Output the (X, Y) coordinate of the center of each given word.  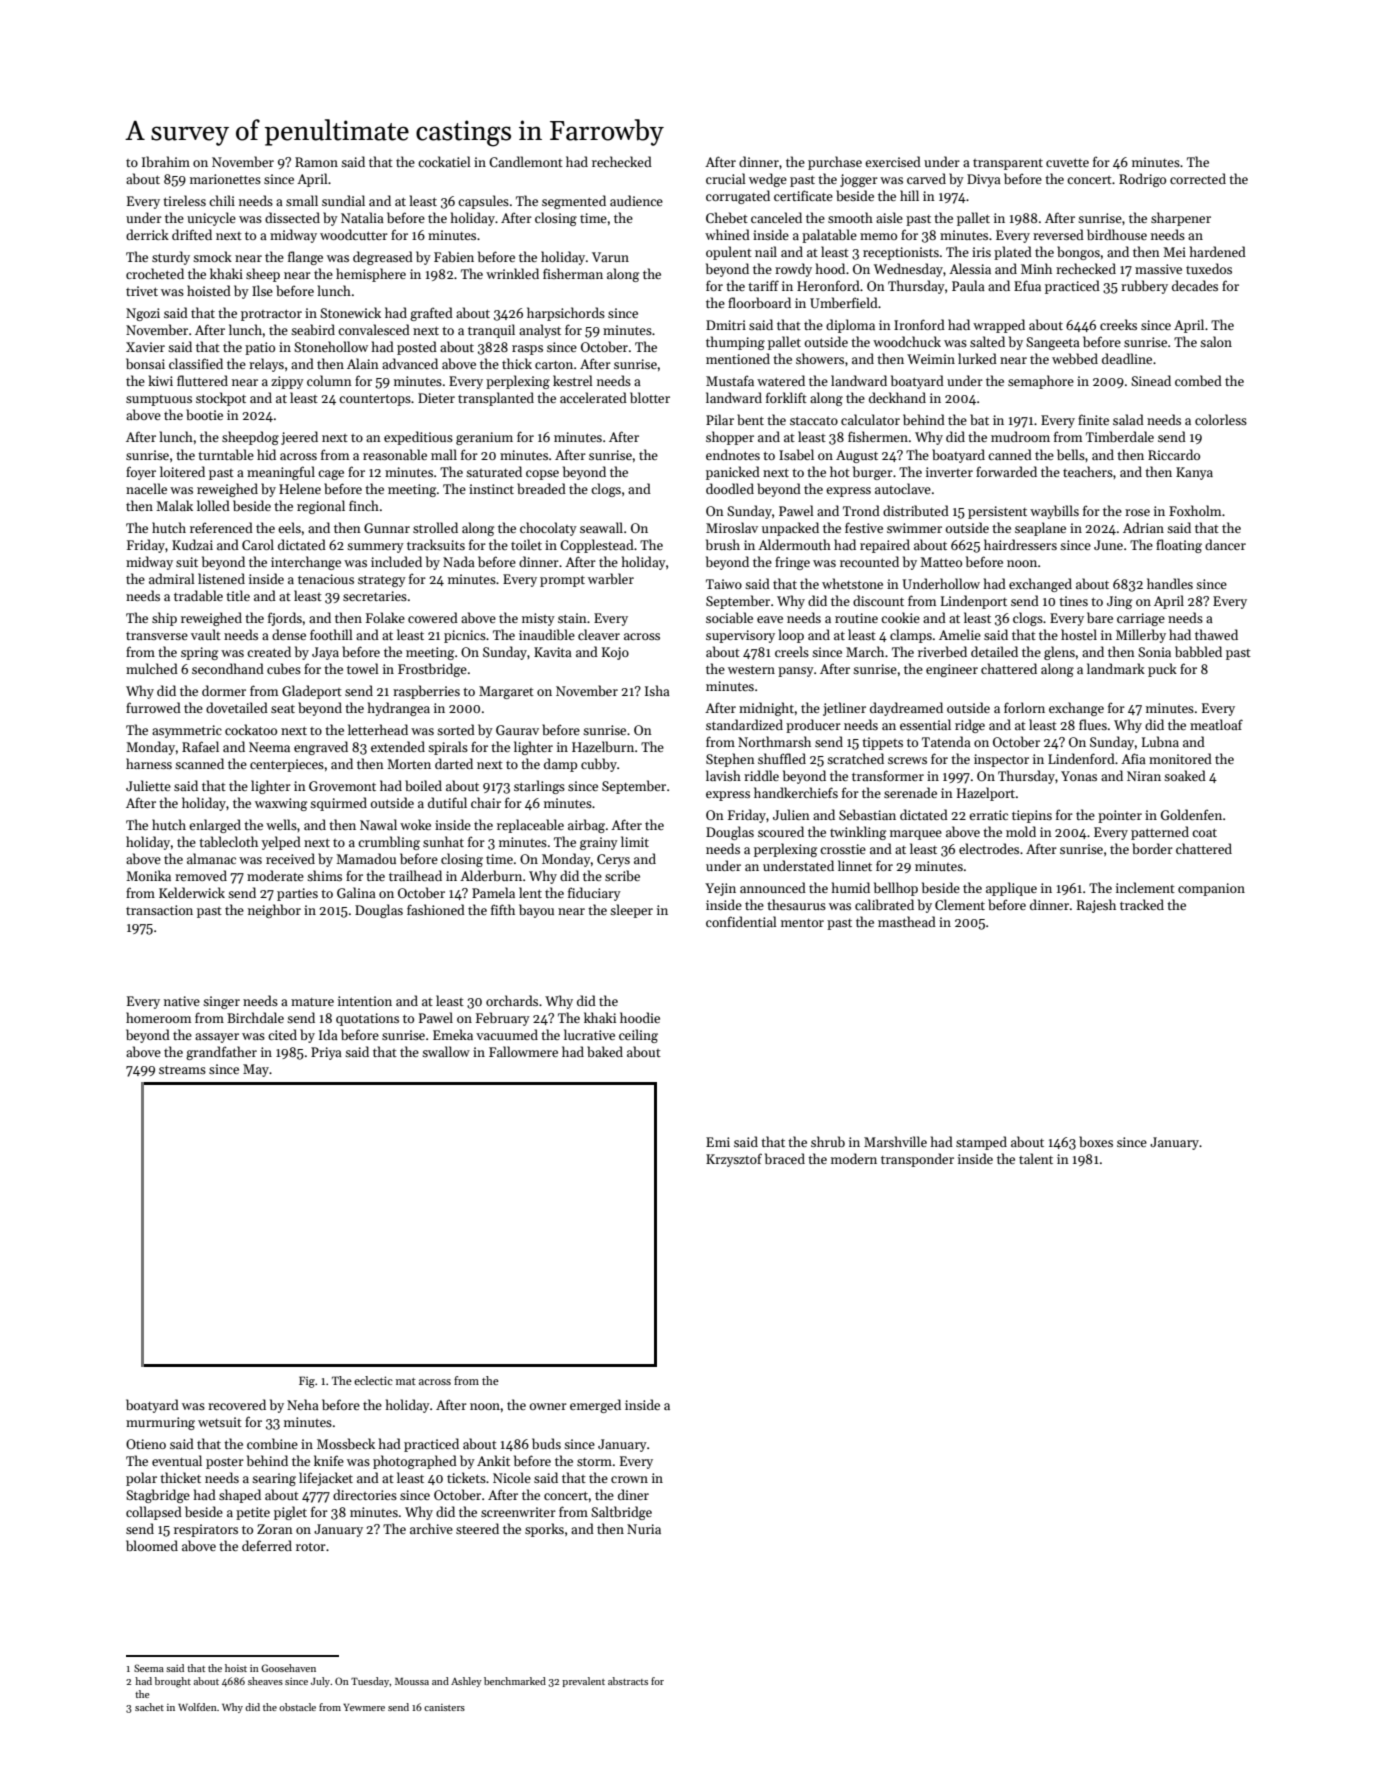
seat (283, 708)
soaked (1185, 775)
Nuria (644, 1529)
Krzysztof (734, 1160)
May (256, 1070)
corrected (1198, 178)
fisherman (573, 273)
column (329, 380)
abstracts (628, 1681)
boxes (1096, 1141)
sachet (149, 1707)
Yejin (720, 889)
